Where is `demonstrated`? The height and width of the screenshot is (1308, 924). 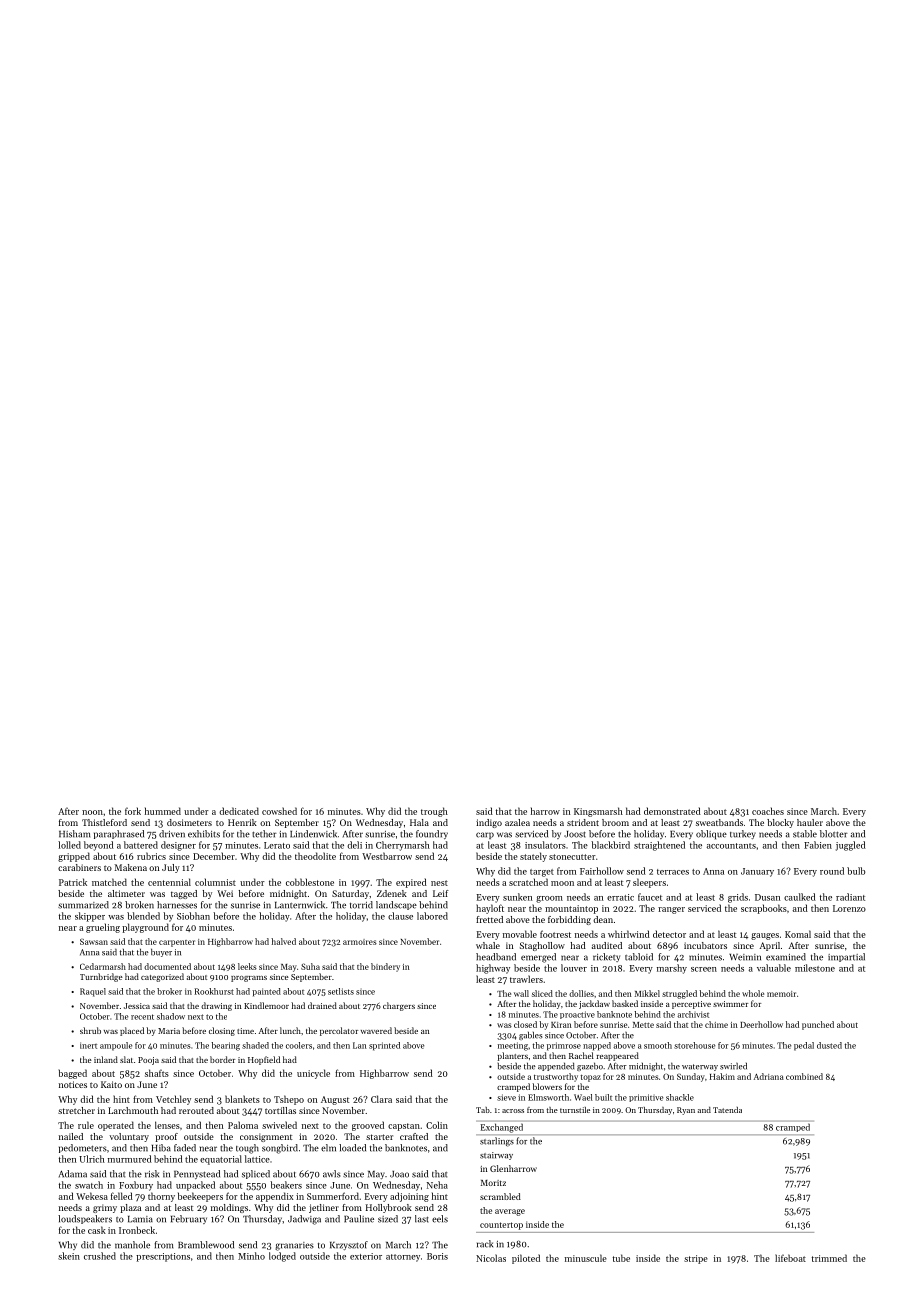 demonstrated is located at coordinates (672, 811).
